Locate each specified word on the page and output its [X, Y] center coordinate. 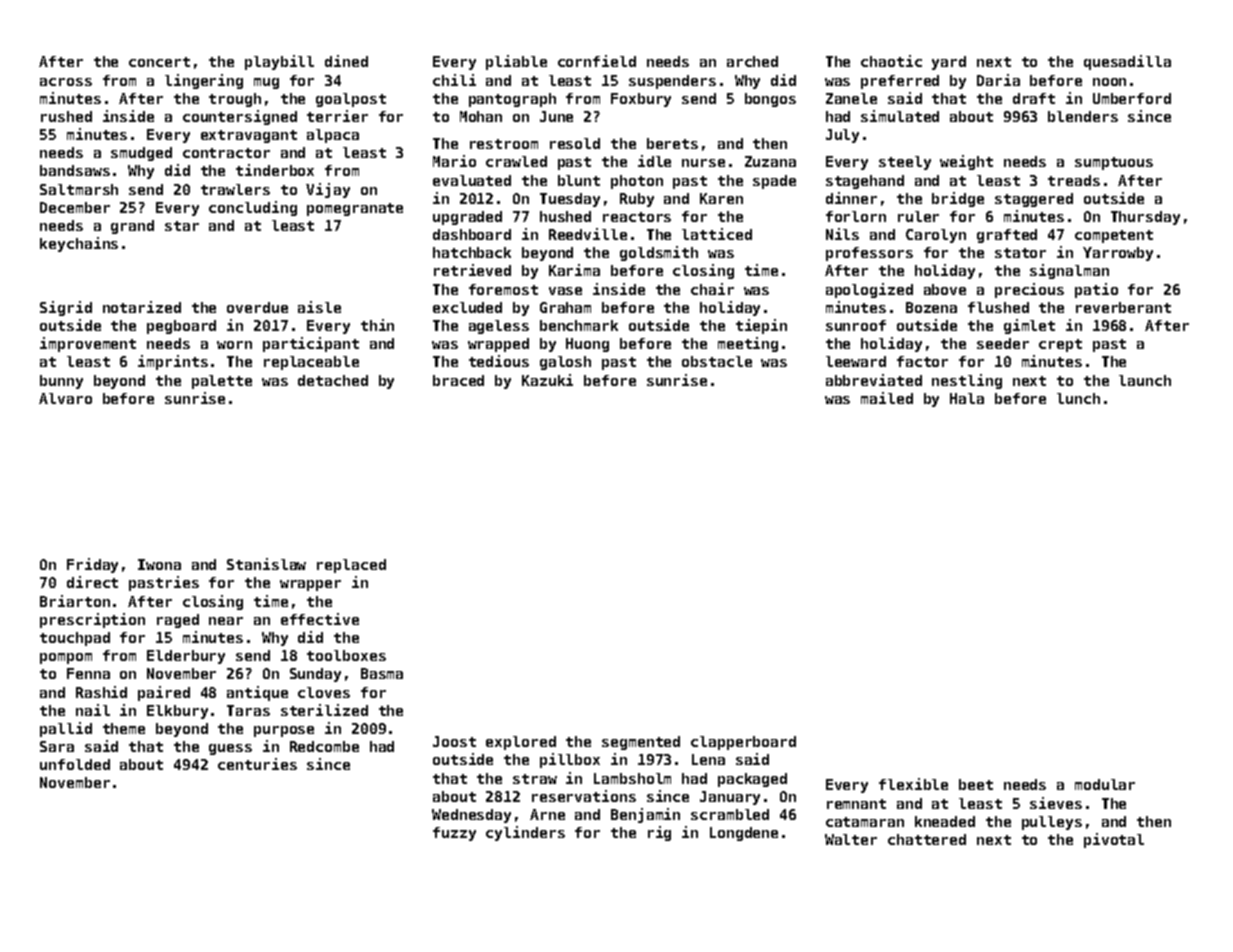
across [66, 82]
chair [712, 289]
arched [752, 61]
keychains [79, 244]
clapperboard [743, 743]
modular [1105, 784]
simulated [900, 116]
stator [1020, 253]
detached [333, 380]
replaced [351, 566]
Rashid [101, 692]
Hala [967, 398]
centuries [257, 764]
